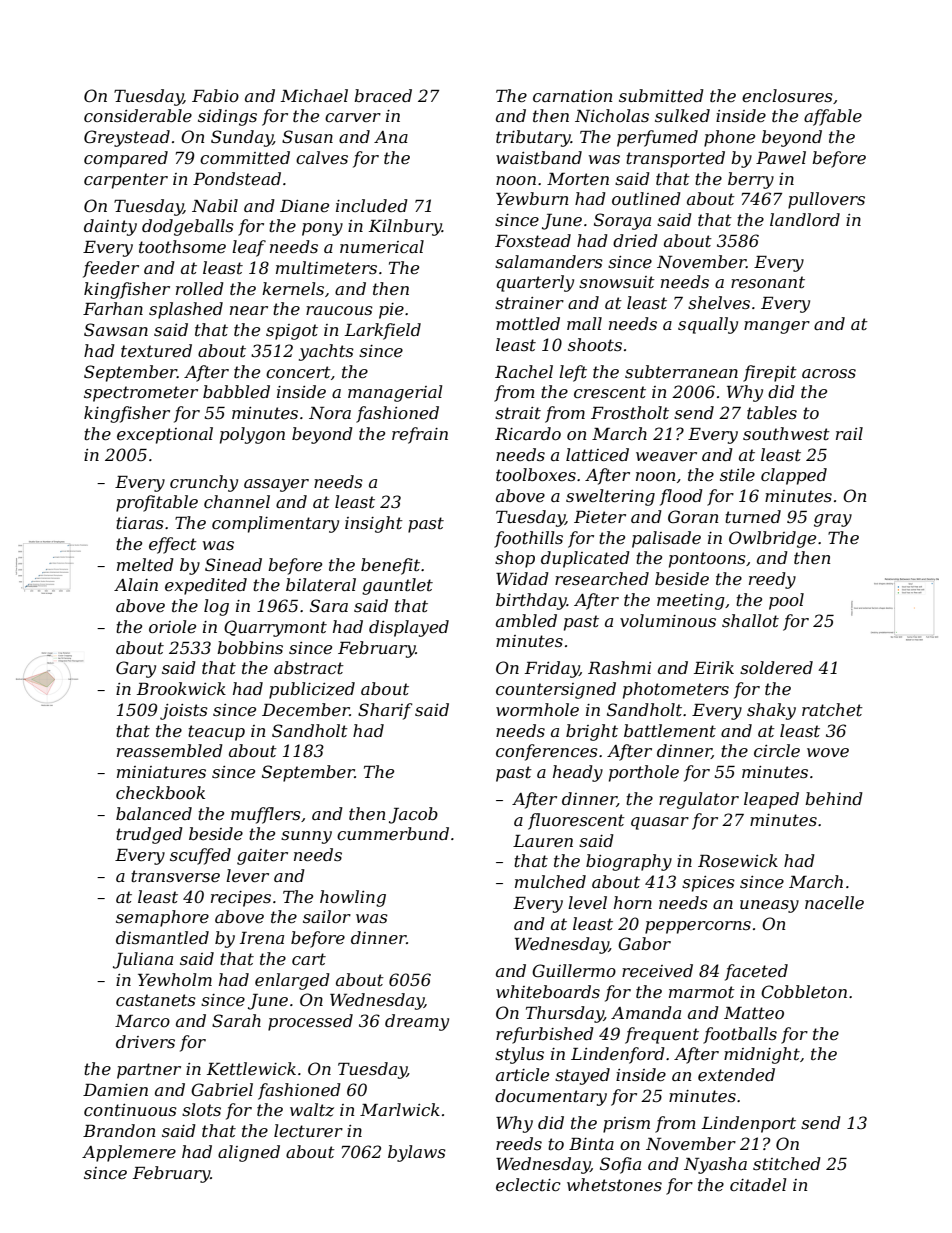  Describe the element at coordinates (115, 1090) in the image. I see `Damien` at that location.
